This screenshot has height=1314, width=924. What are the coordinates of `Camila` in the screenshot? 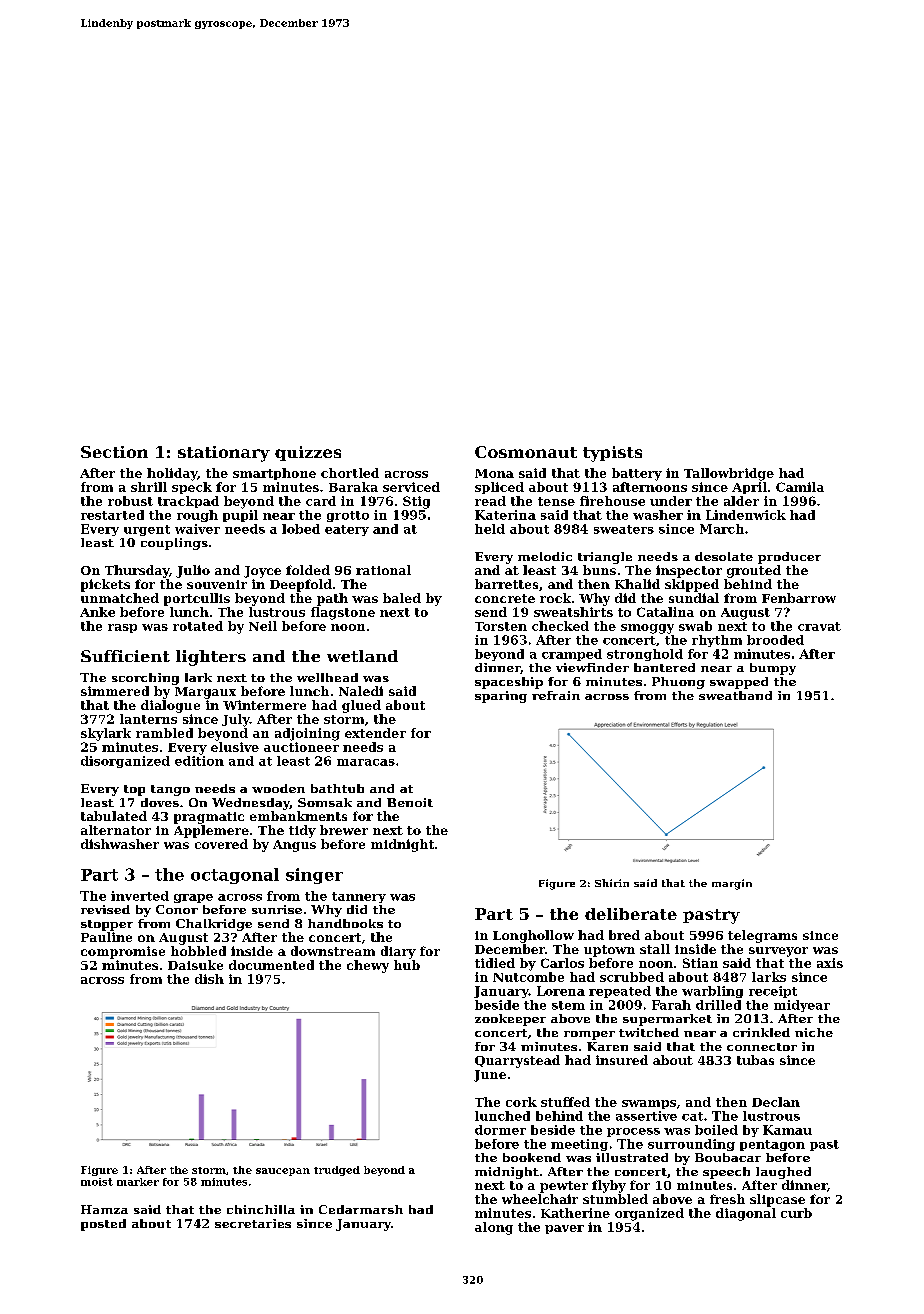 It's located at (800, 487).
